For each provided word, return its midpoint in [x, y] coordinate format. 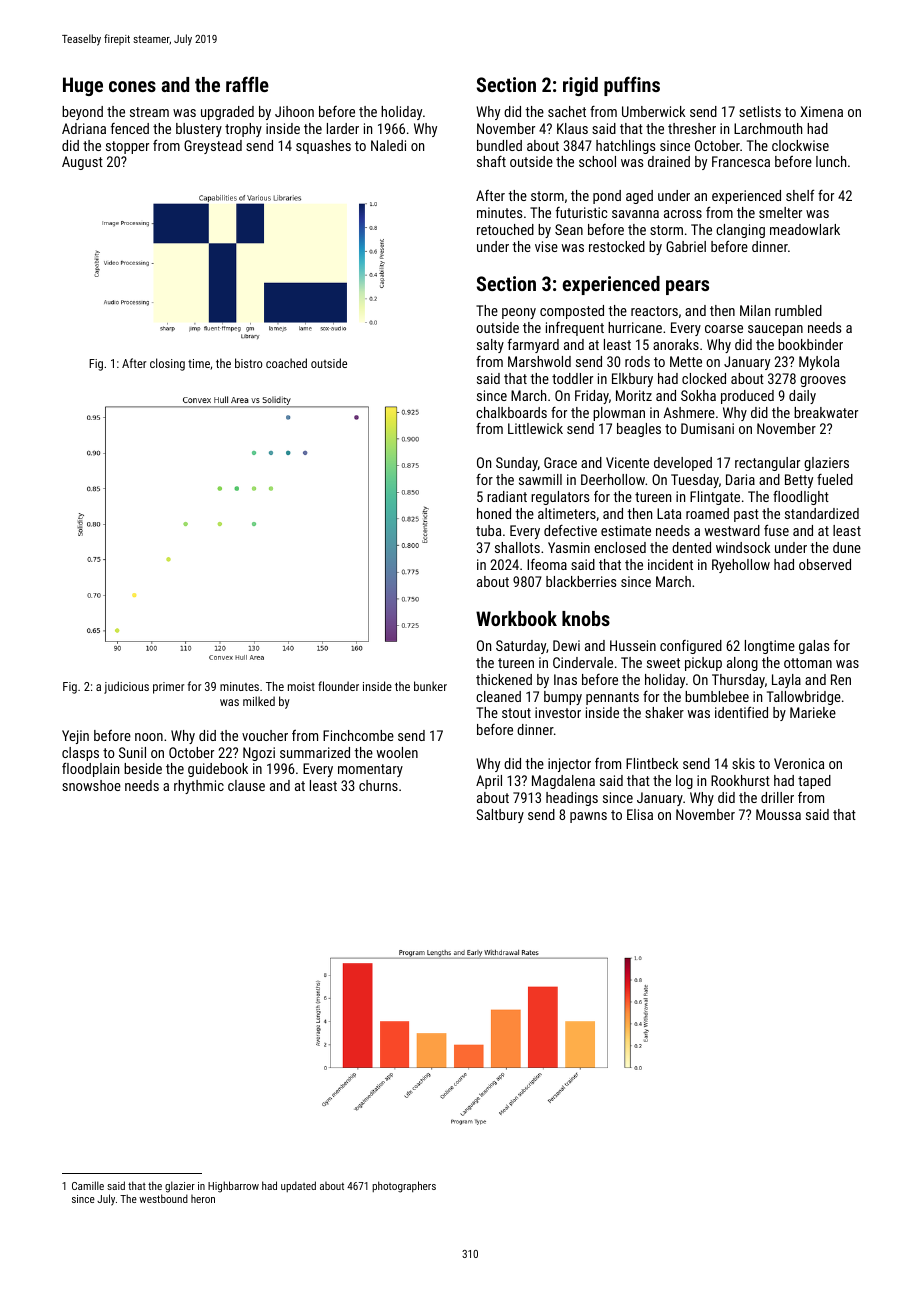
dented [691, 547]
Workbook [516, 618]
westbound [163, 1198]
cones [132, 86]
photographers [404, 1187]
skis [743, 763]
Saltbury [500, 816]
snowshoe [91, 785]
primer [168, 688]
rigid [580, 86]
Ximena [822, 111]
